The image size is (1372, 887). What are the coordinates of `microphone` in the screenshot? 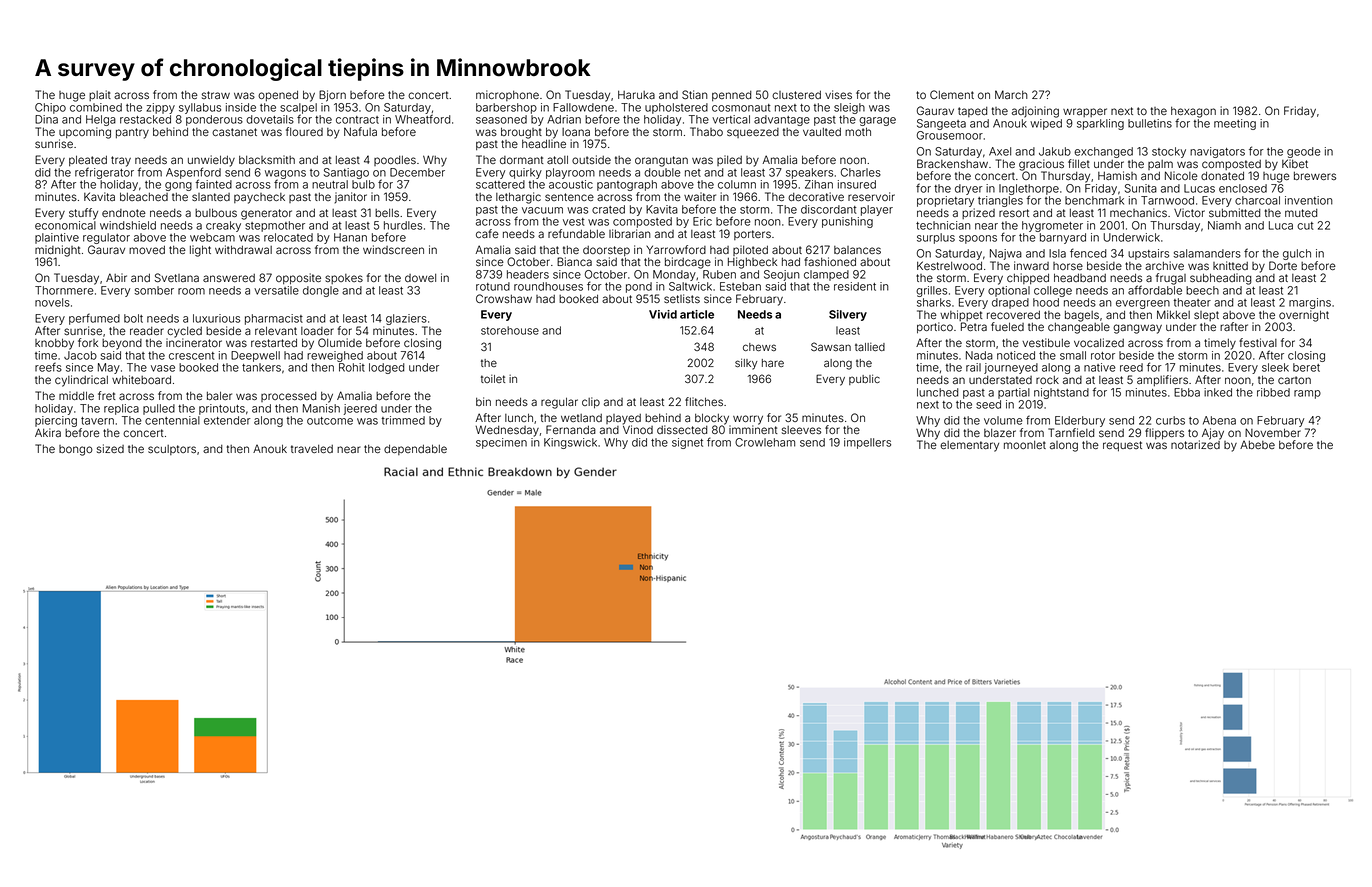 It's located at (507, 95).
